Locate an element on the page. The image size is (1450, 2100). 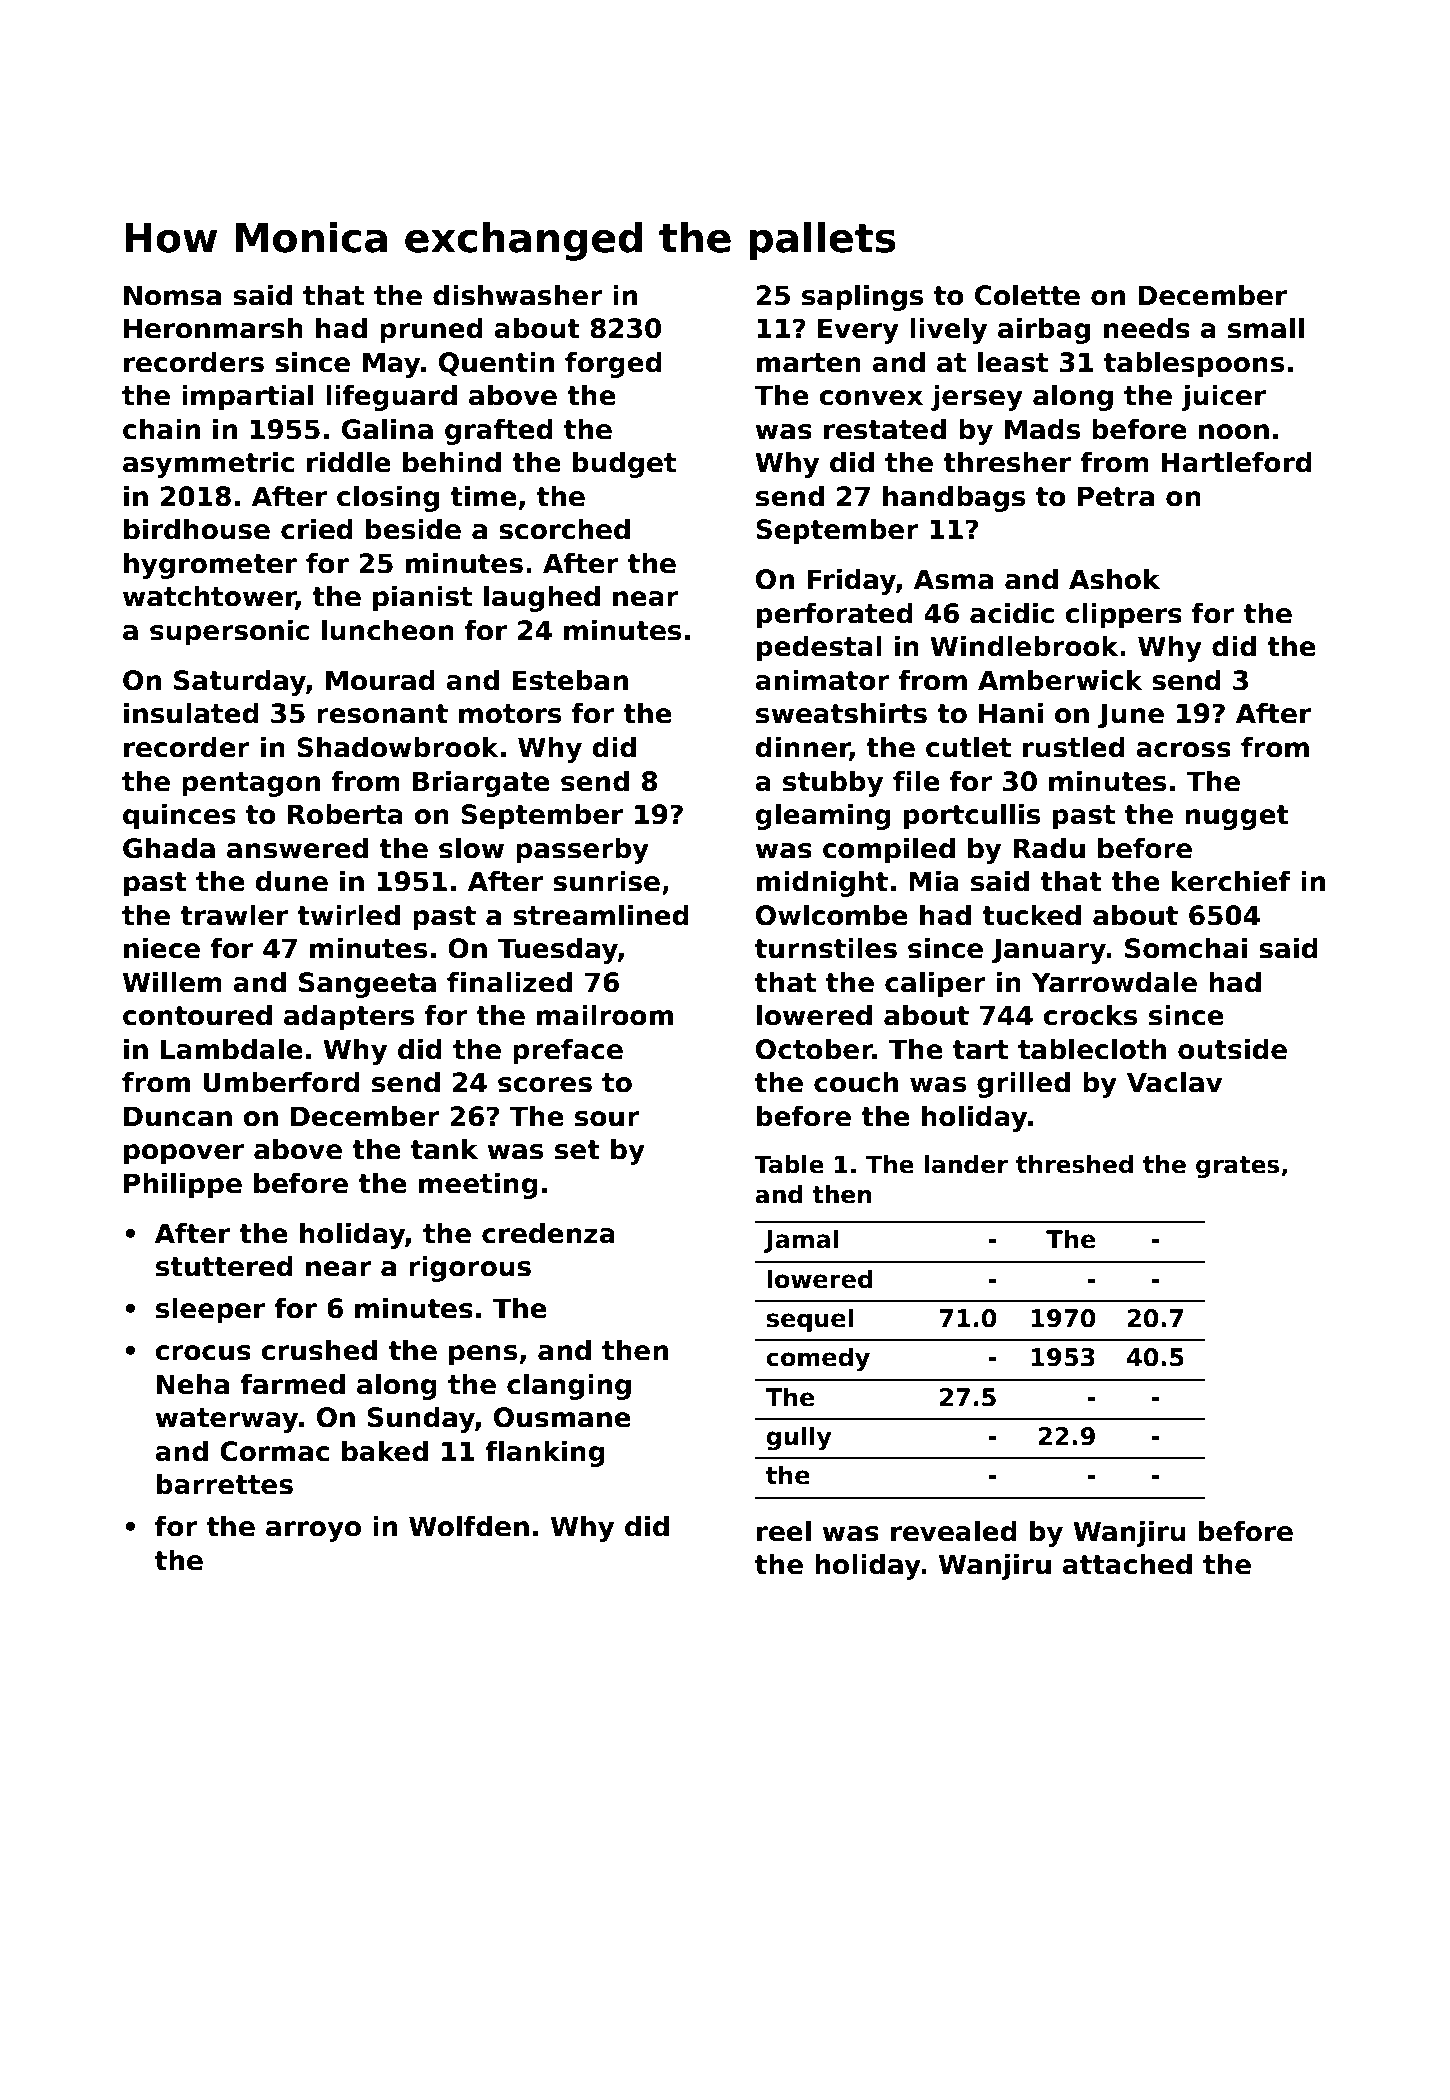
arroyo is located at coordinates (313, 1531).
